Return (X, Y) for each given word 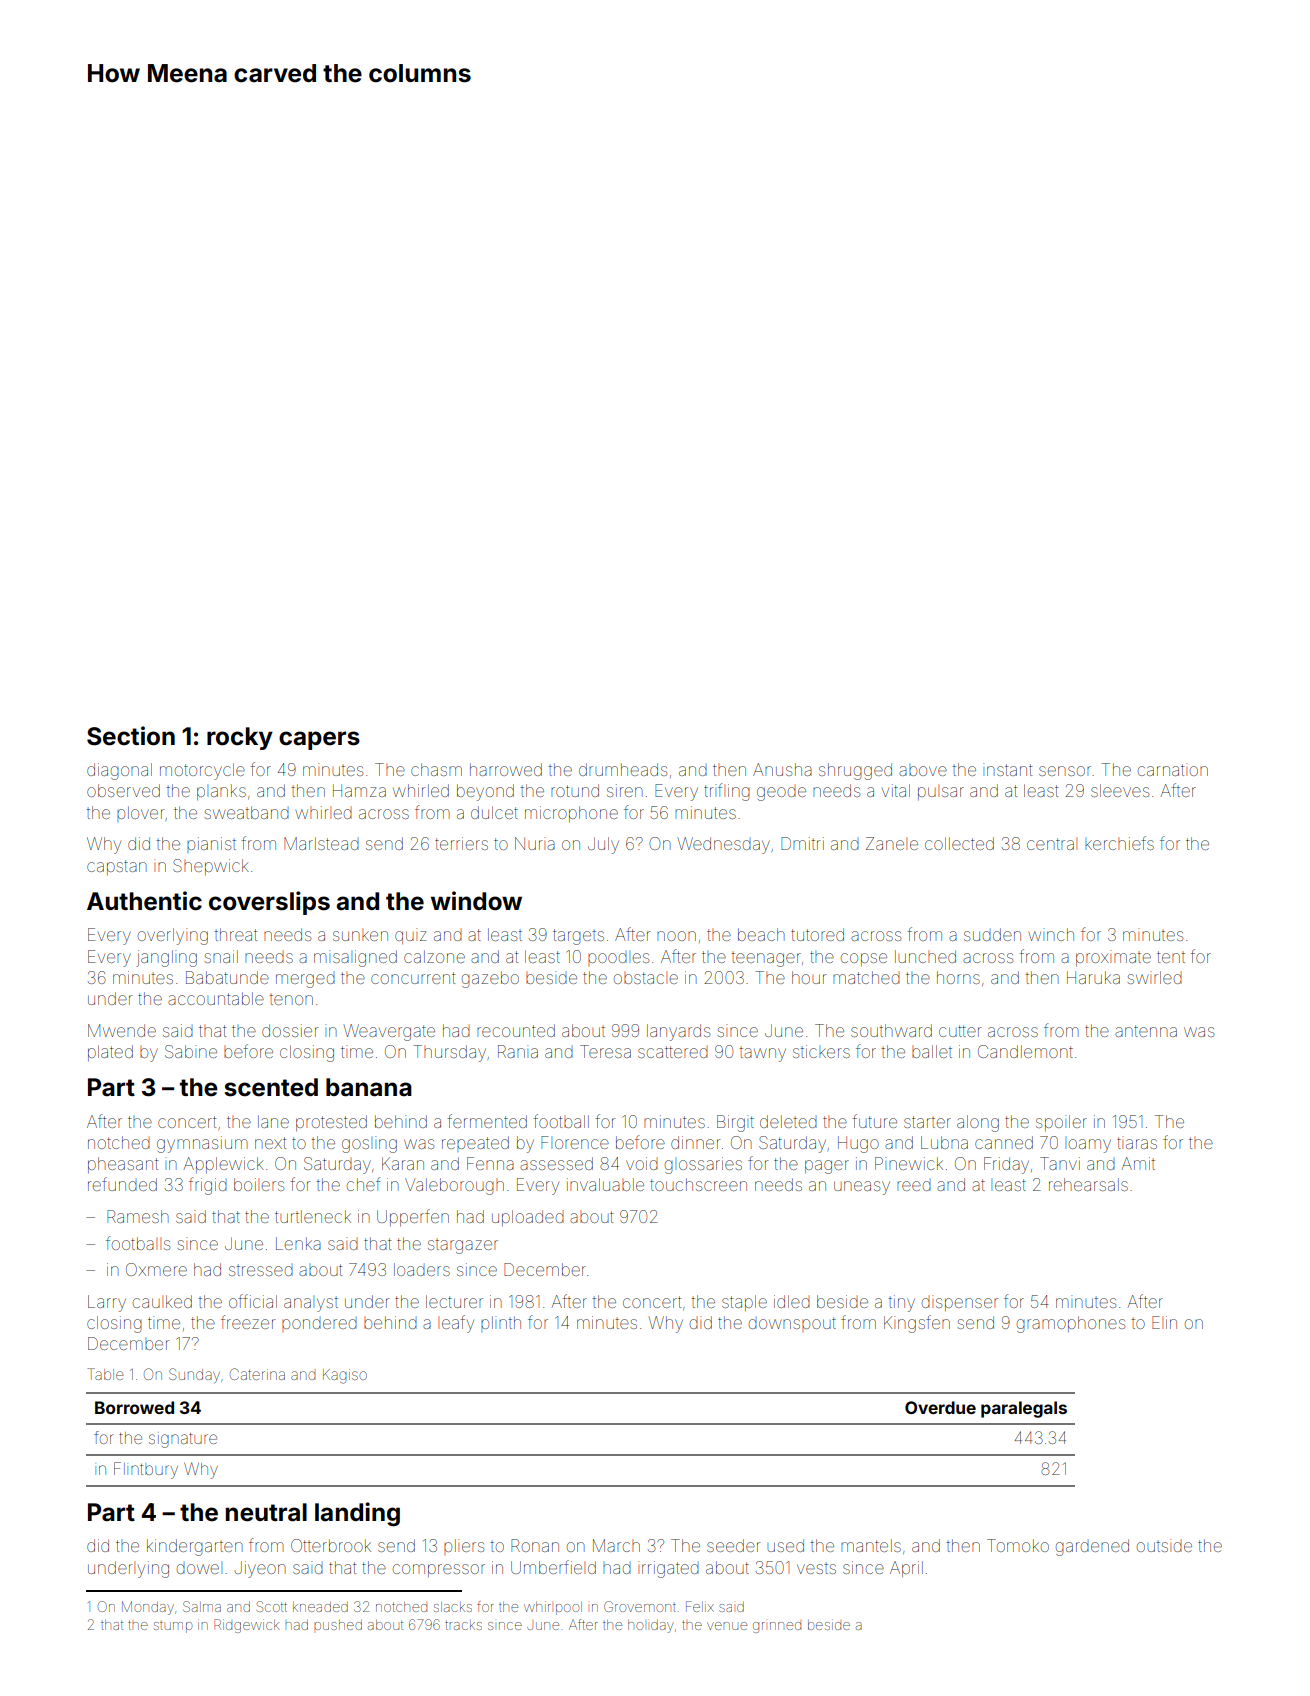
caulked (162, 1301)
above (923, 770)
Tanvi (1060, 1163)
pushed (338, 1625)
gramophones (1071, 1324)
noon (676, 936)
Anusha (782, 769)
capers (319, 740)
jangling (166, 958)
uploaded (528, 1218)
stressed (261, 1271)
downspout (792, 1324)
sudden (992, 934)
